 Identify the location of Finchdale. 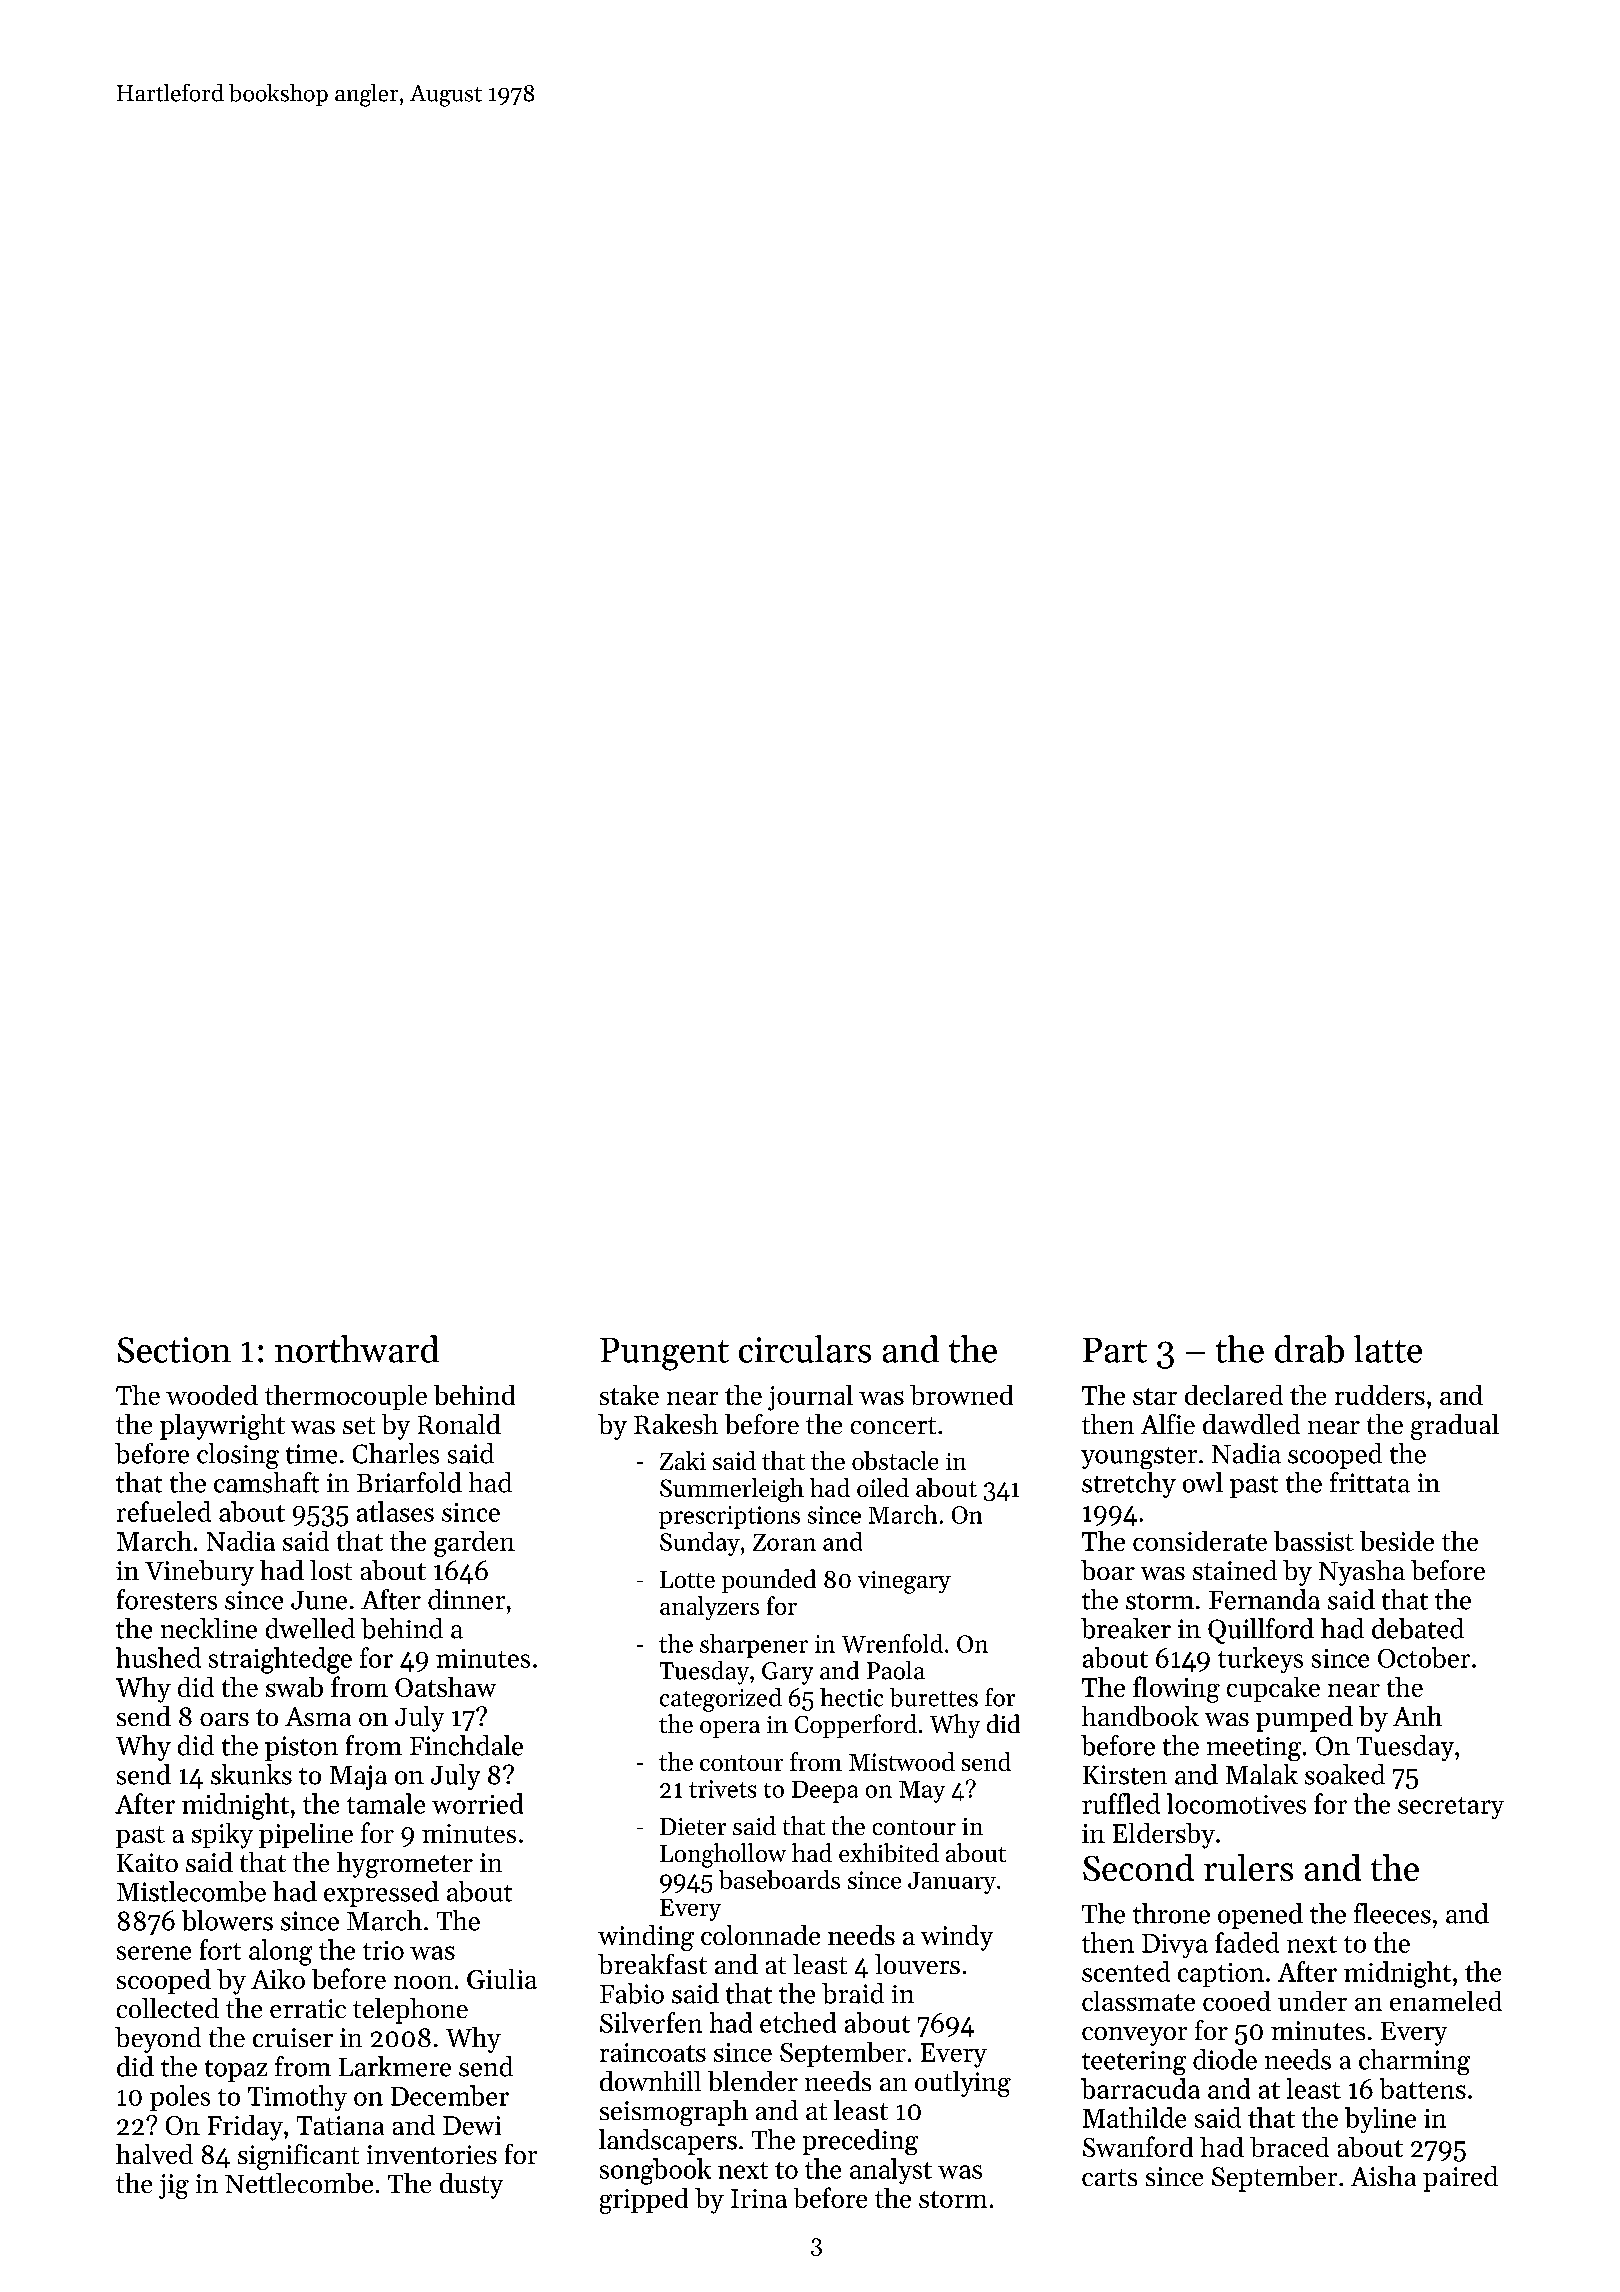
(466, 1745).
